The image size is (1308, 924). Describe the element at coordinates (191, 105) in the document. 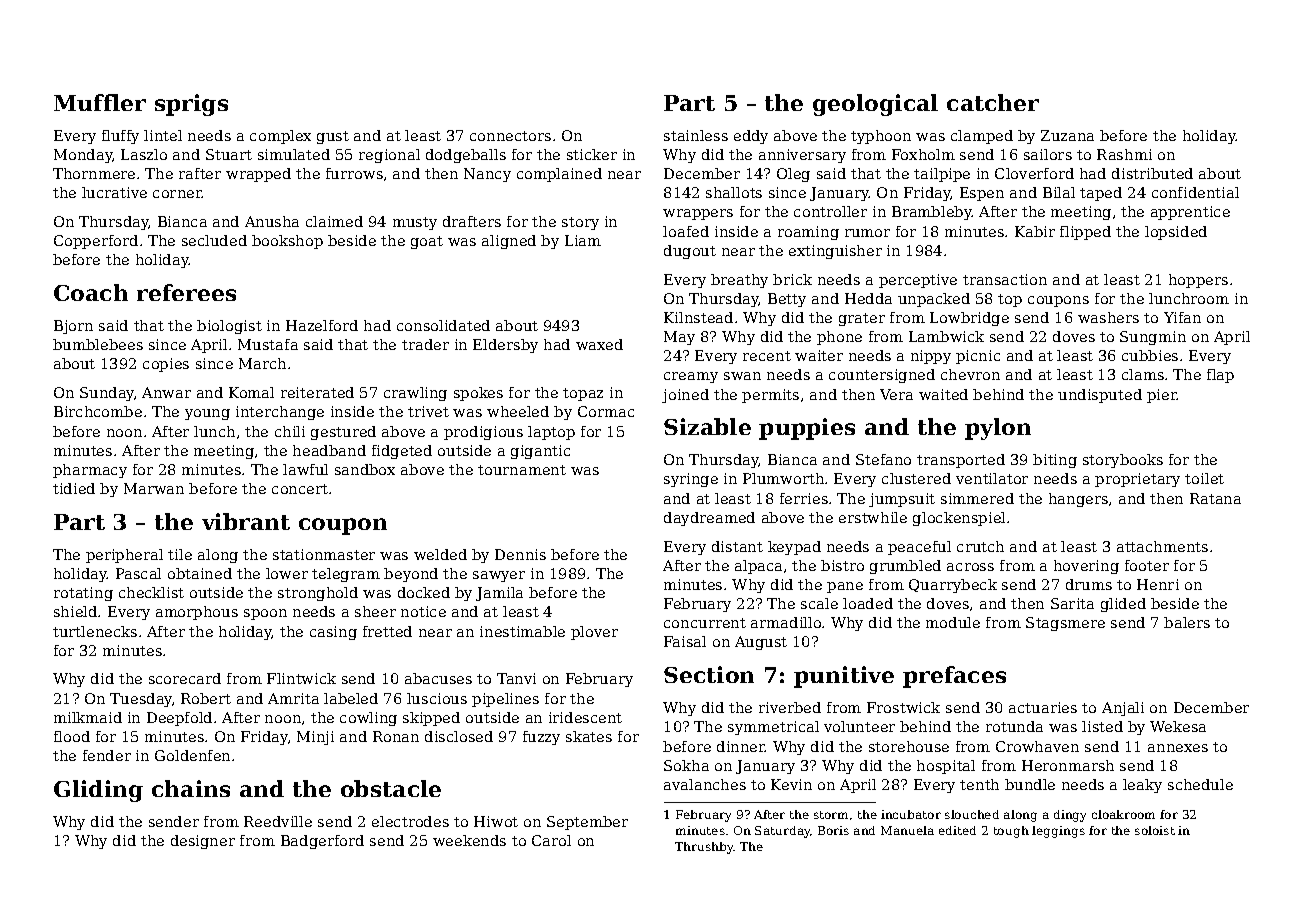

I see `sprigs` at that location.
